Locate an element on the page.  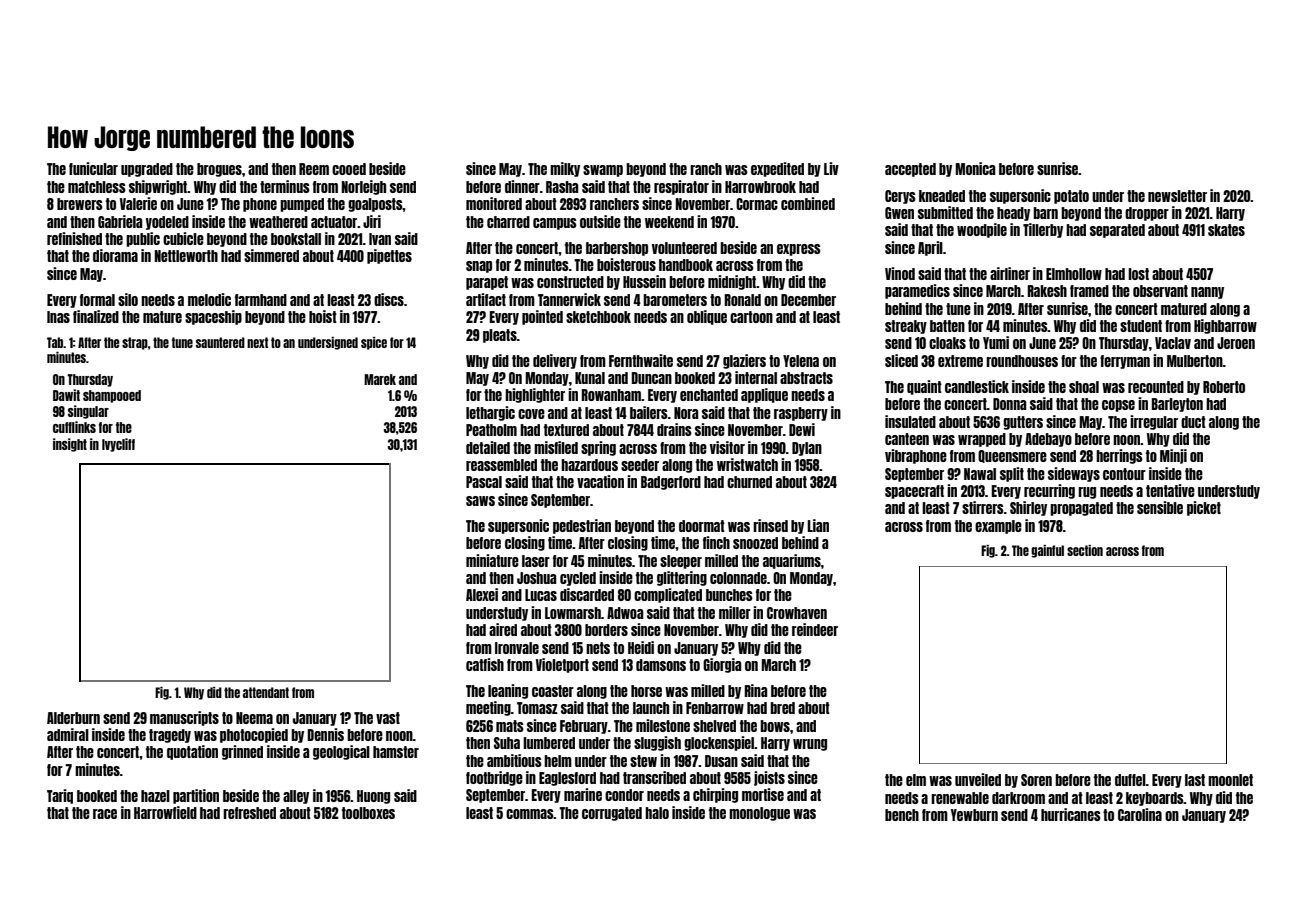
Heidi is located at coordinates (641, 647).
